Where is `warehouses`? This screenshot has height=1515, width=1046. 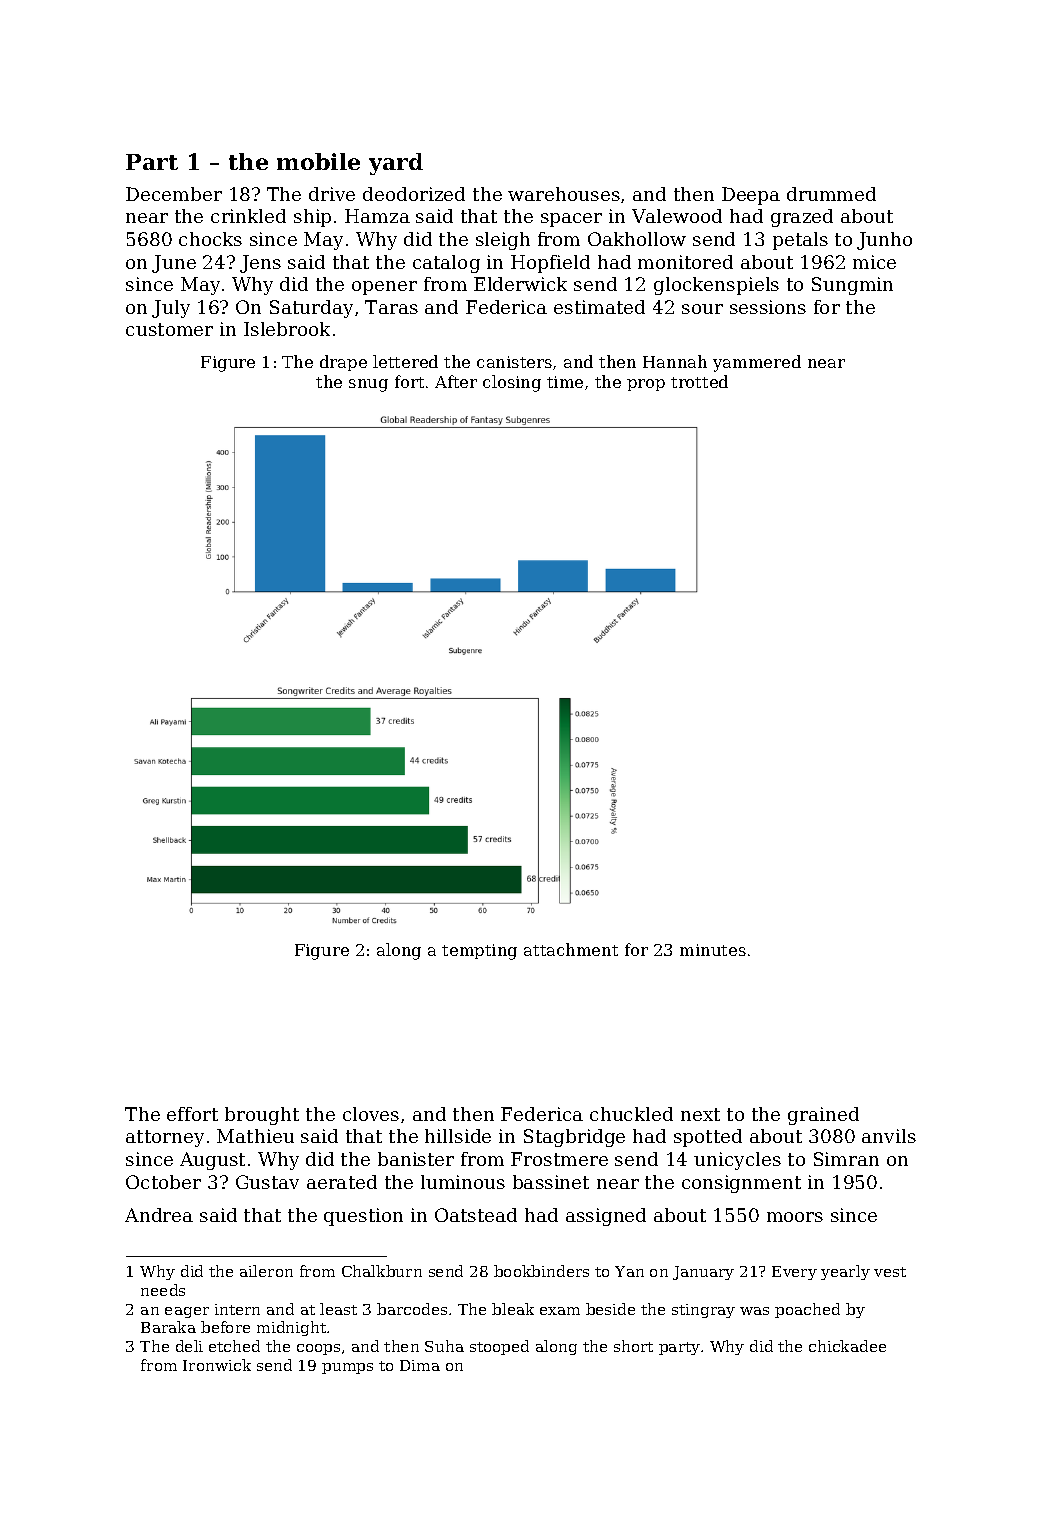
warehouses is located at coordinates (564, 194).
